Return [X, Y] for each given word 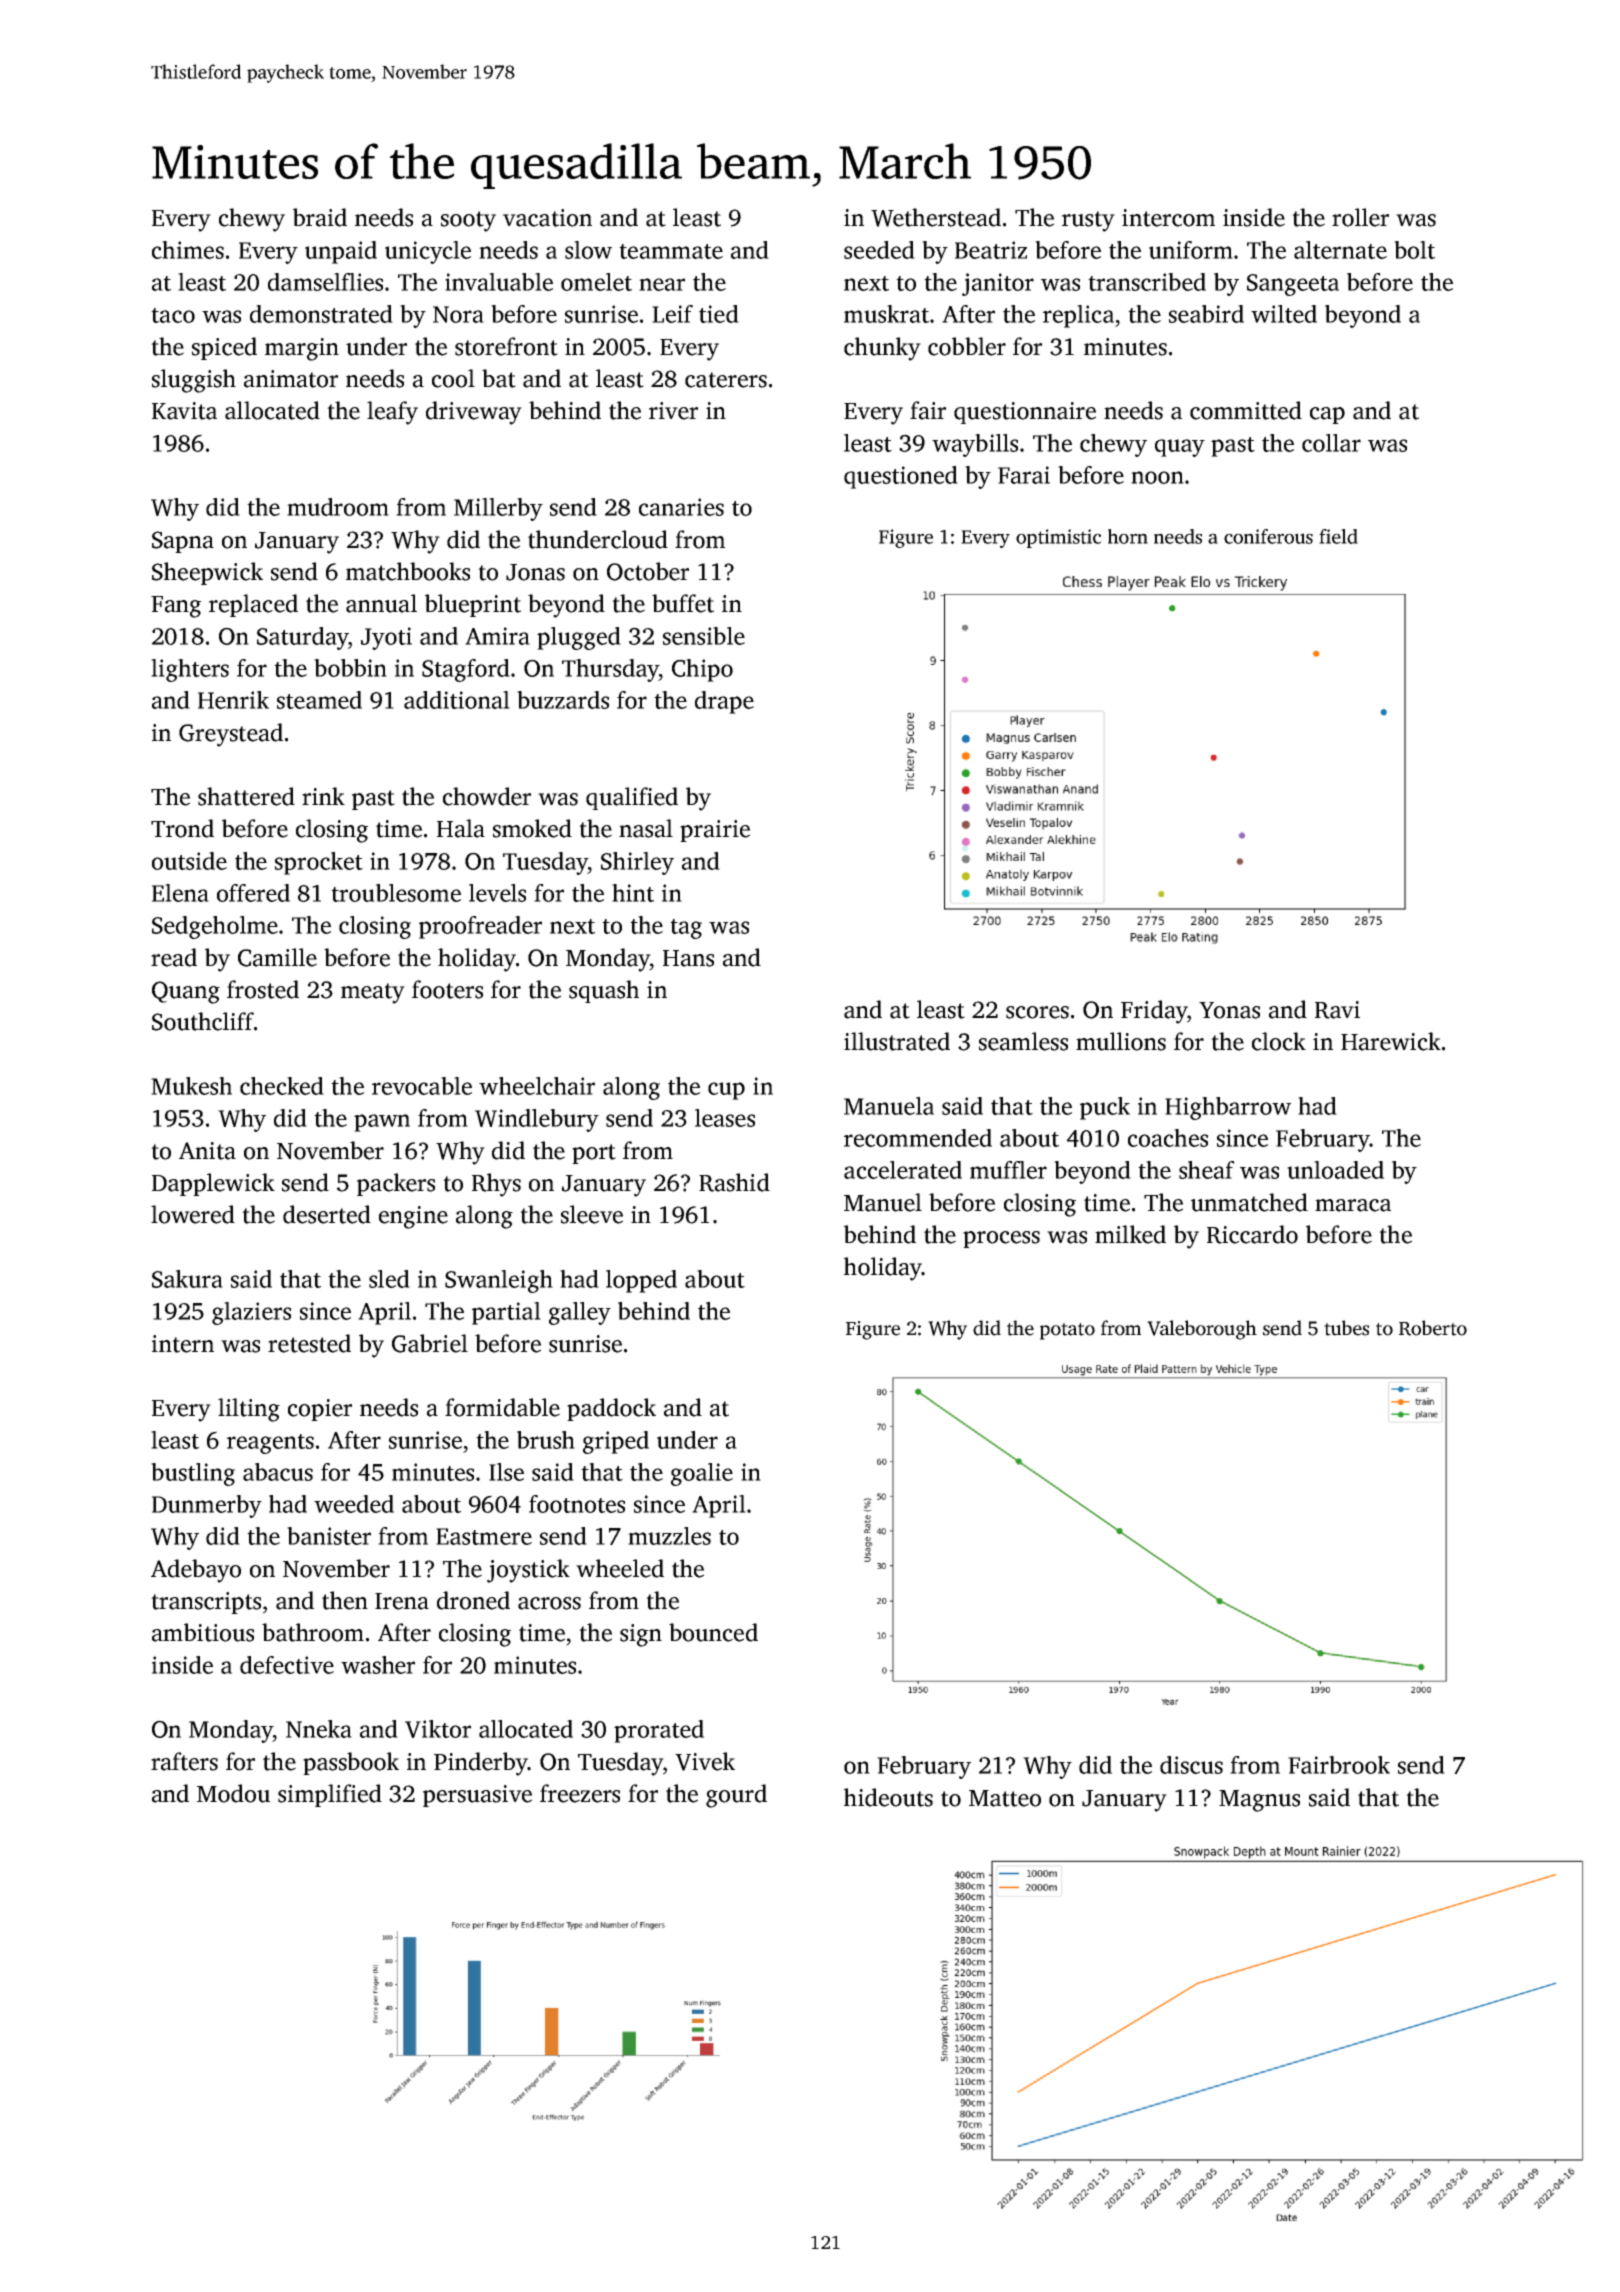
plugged [579, 638]
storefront [506, 346]
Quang [186, 992]
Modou [233, 1793]
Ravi [1337, 1010]
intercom [1168, 218]
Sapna [183, 542]
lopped [641, 1281]
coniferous [1268, 536]
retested [309, 1343]
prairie [715, 831]
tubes [1346, 1328]
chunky [882, 349]
